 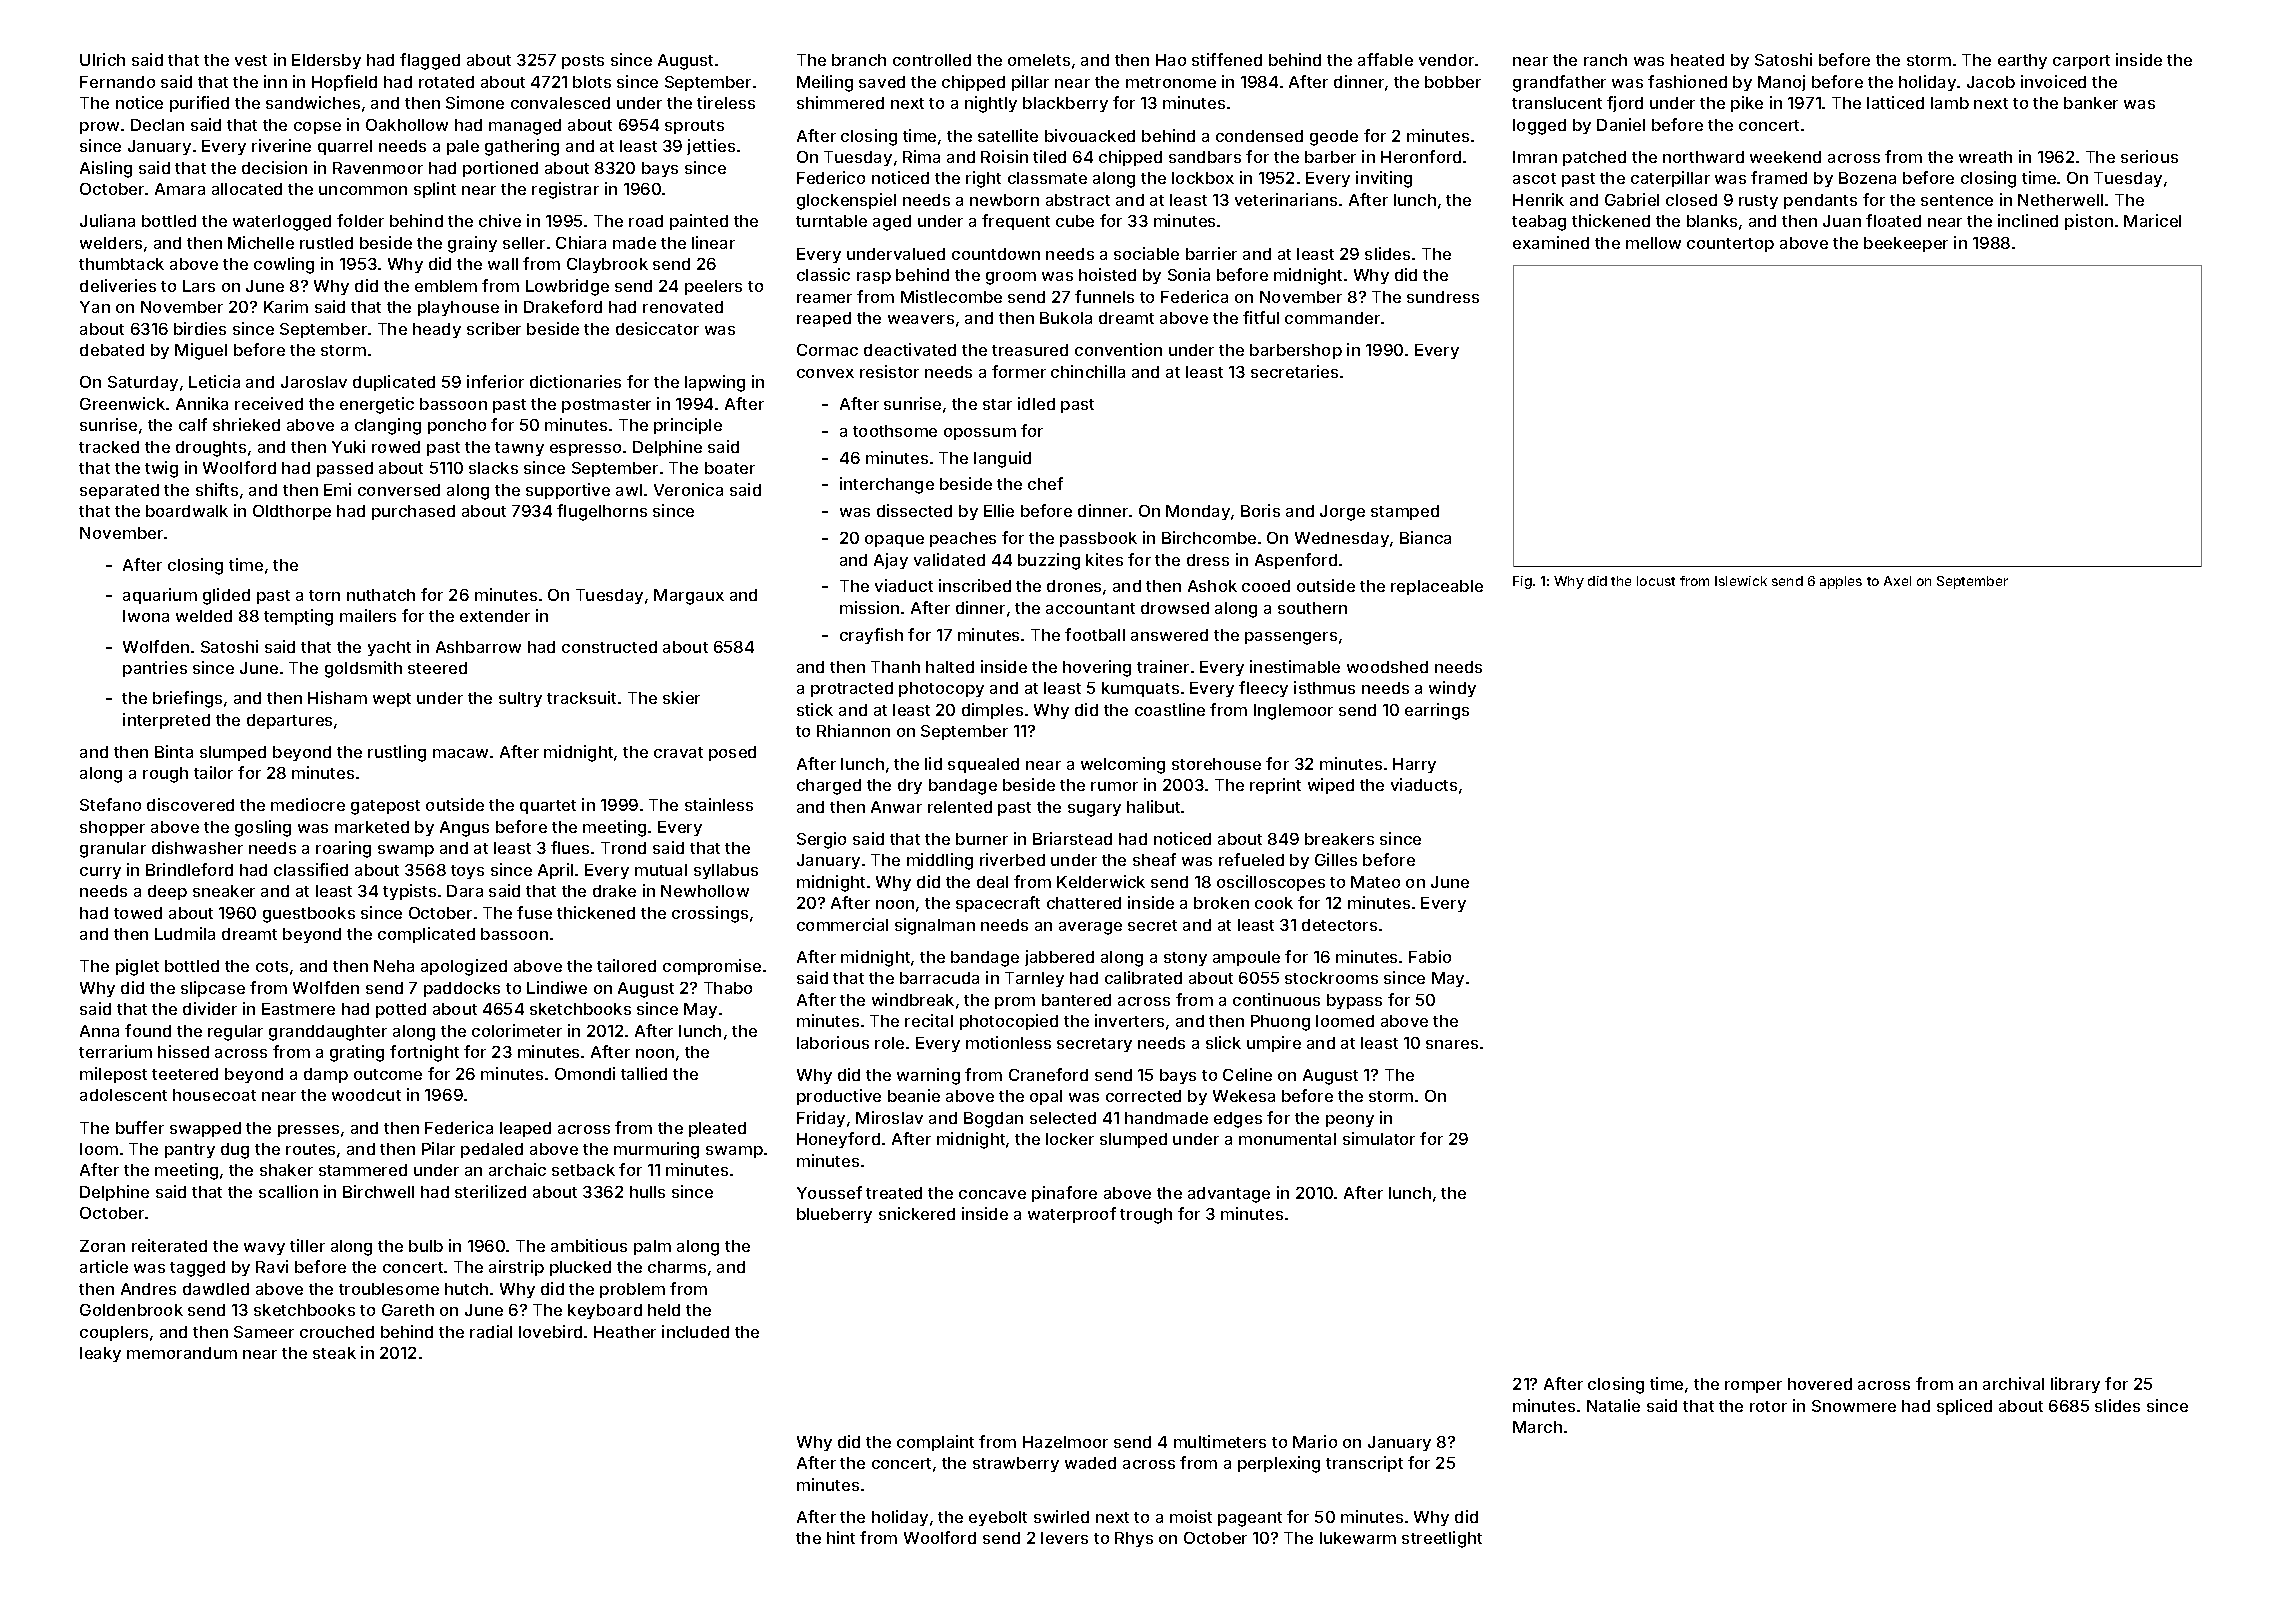 What do you see at coordinates (1098, 539) in the screenshot?
I see `passbook` at bounding box center [1098, 539].
